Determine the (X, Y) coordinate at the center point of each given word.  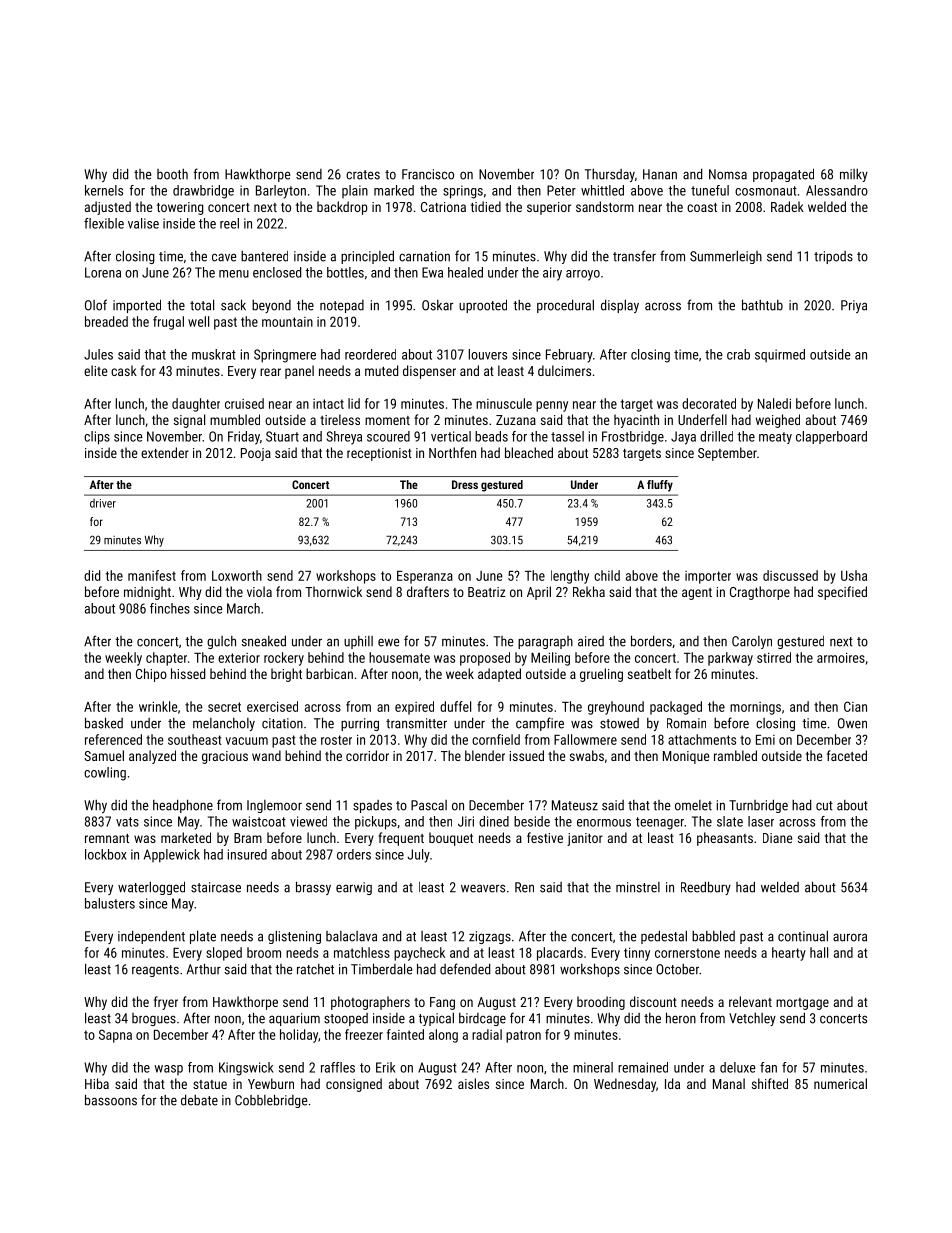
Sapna (115, 1036)
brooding (601, 1003)
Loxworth (237, 575)
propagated (783, 175)
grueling (601, 675)
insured (247, 854)
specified (842, 593)
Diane (777, 838)
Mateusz (575, 805)
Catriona (443, 207)
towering (180, 208)
